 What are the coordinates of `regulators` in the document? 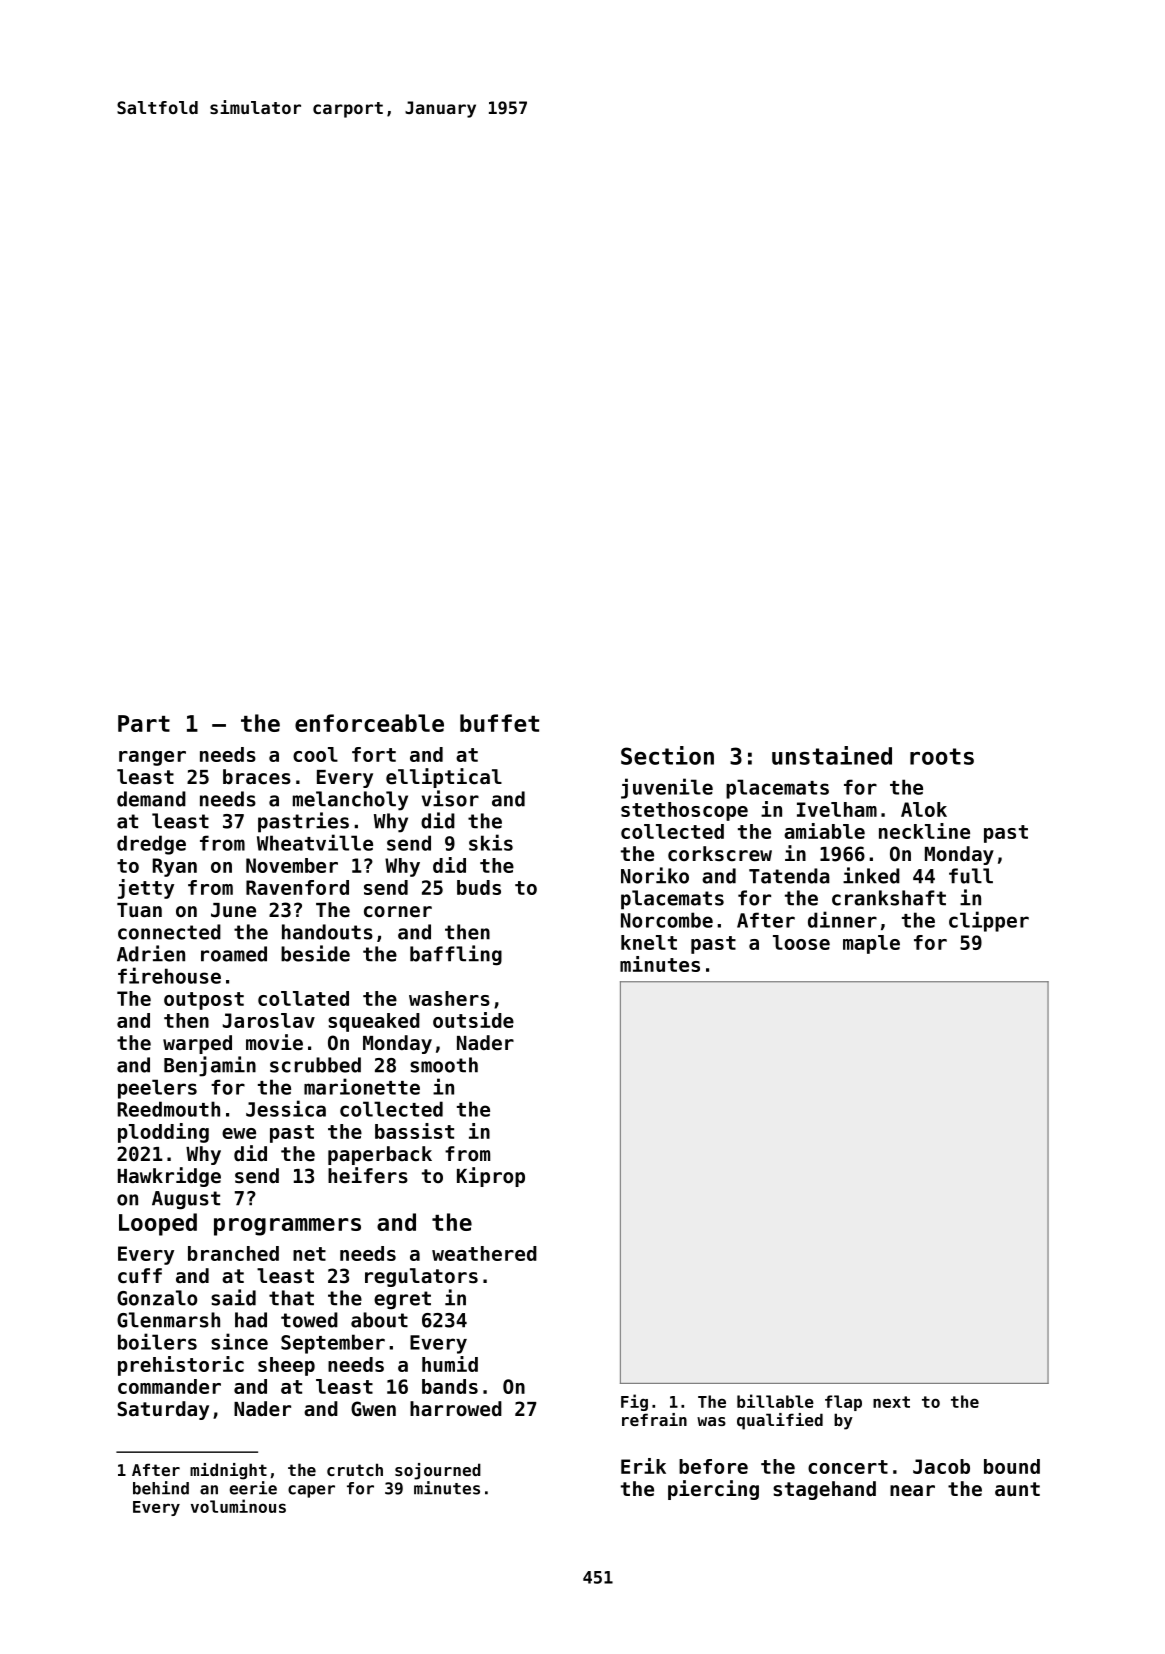 It's located at (421, 1277).
